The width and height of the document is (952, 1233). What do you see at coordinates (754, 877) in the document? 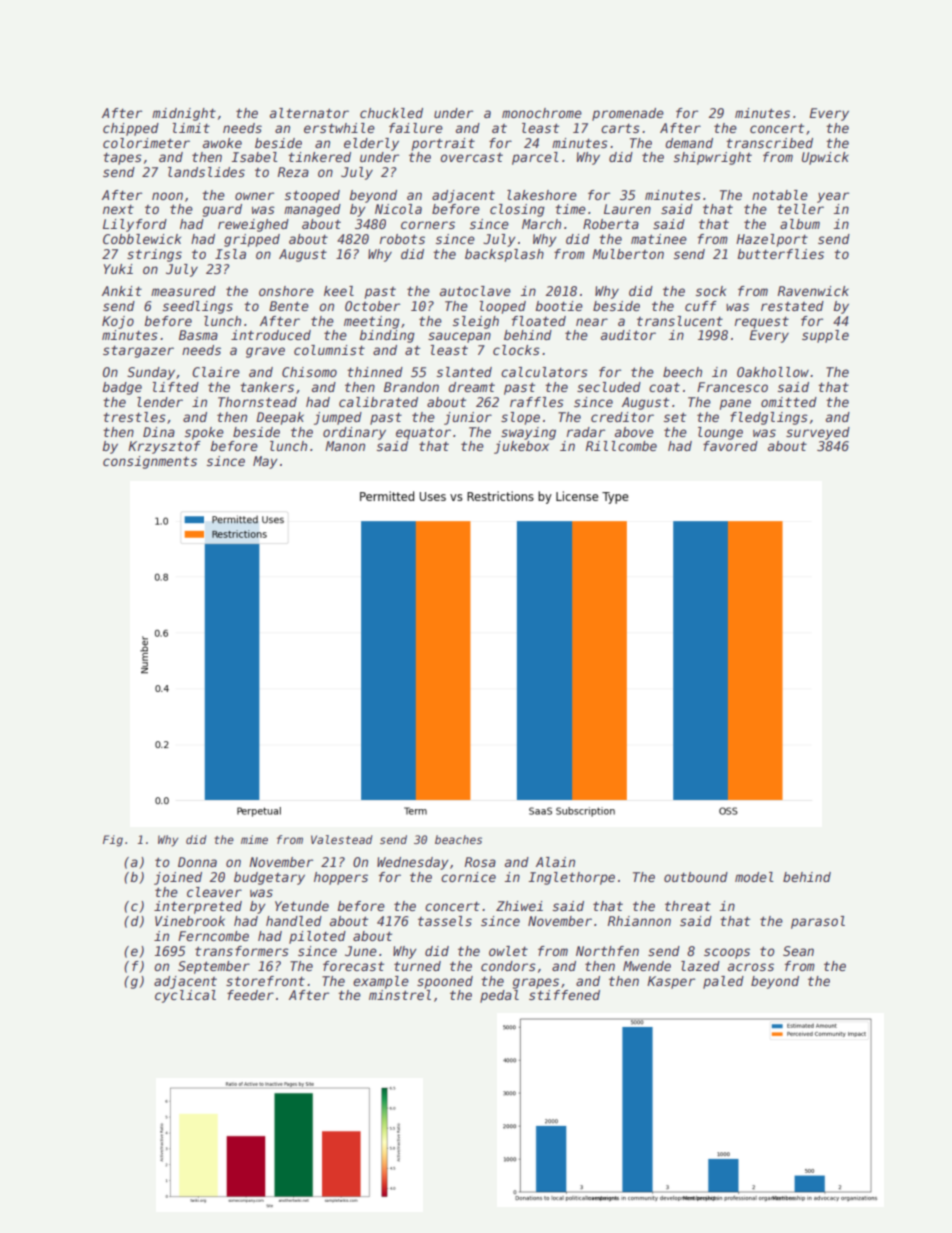
I see `model` at bounding box center [754, 877].
